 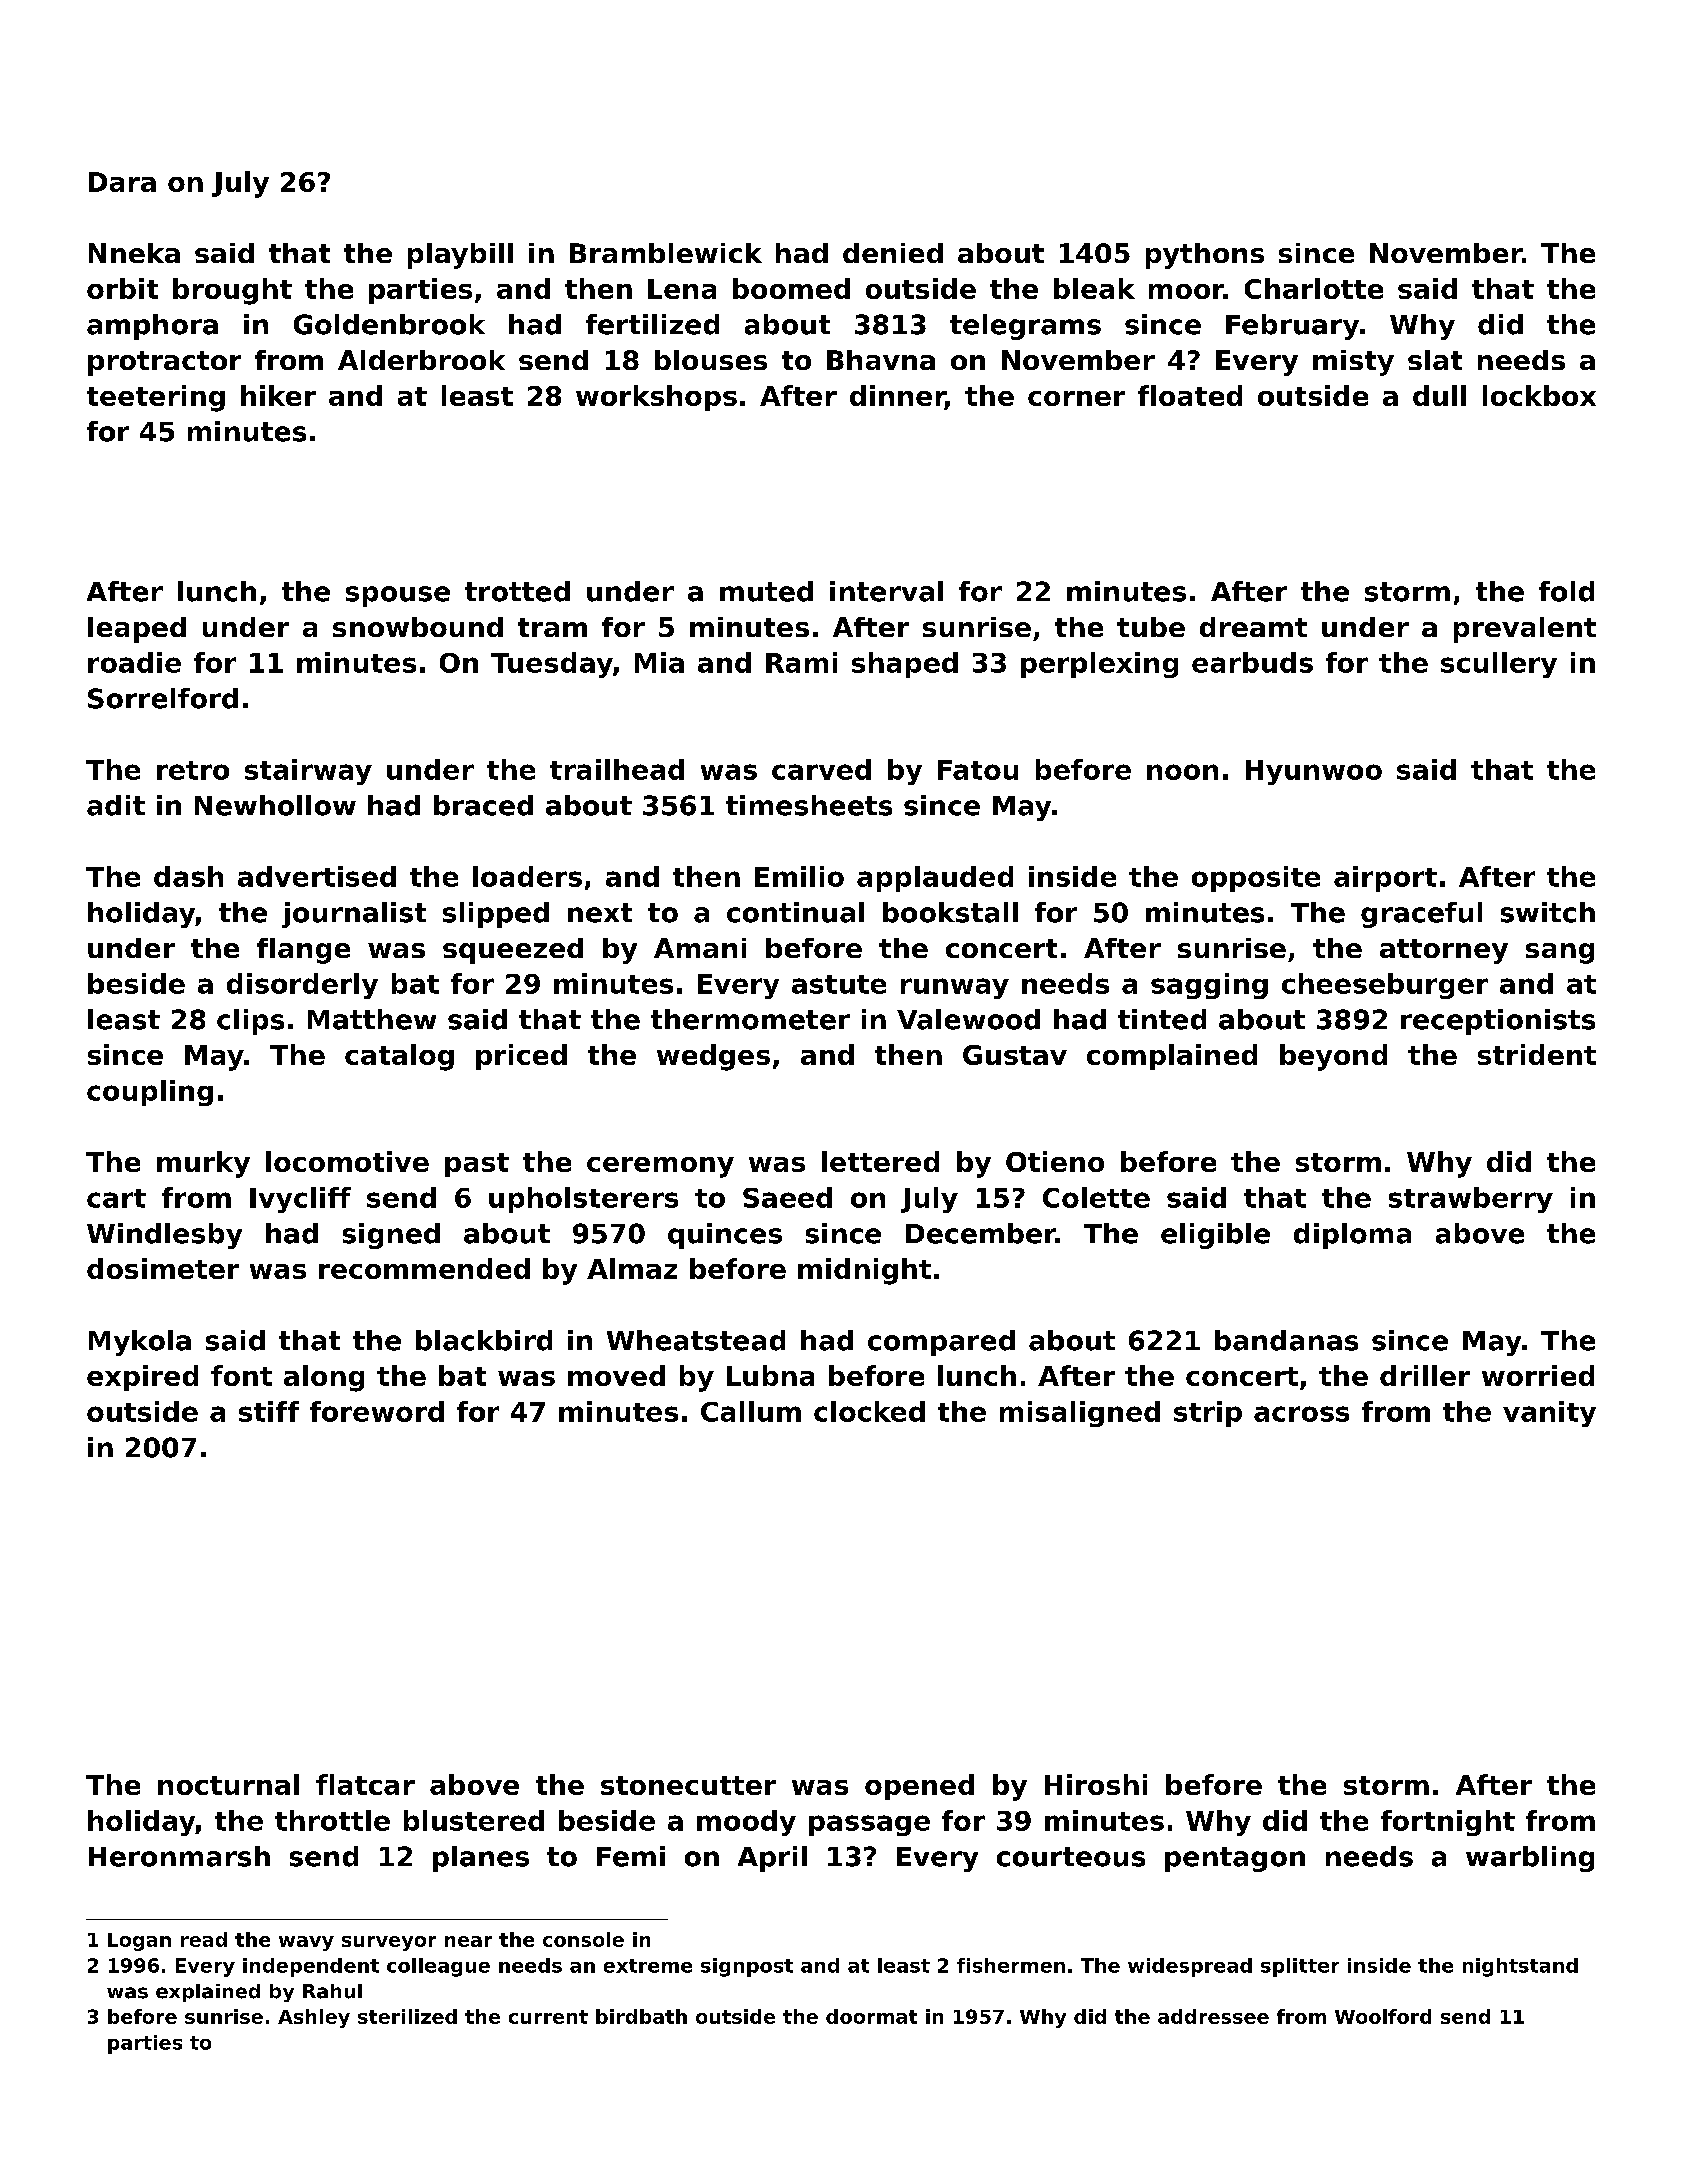 What do you see at coordinates (1471, 1200) in the screenshot?
I see `strawberry` at bounding box center [1471, 1200].
